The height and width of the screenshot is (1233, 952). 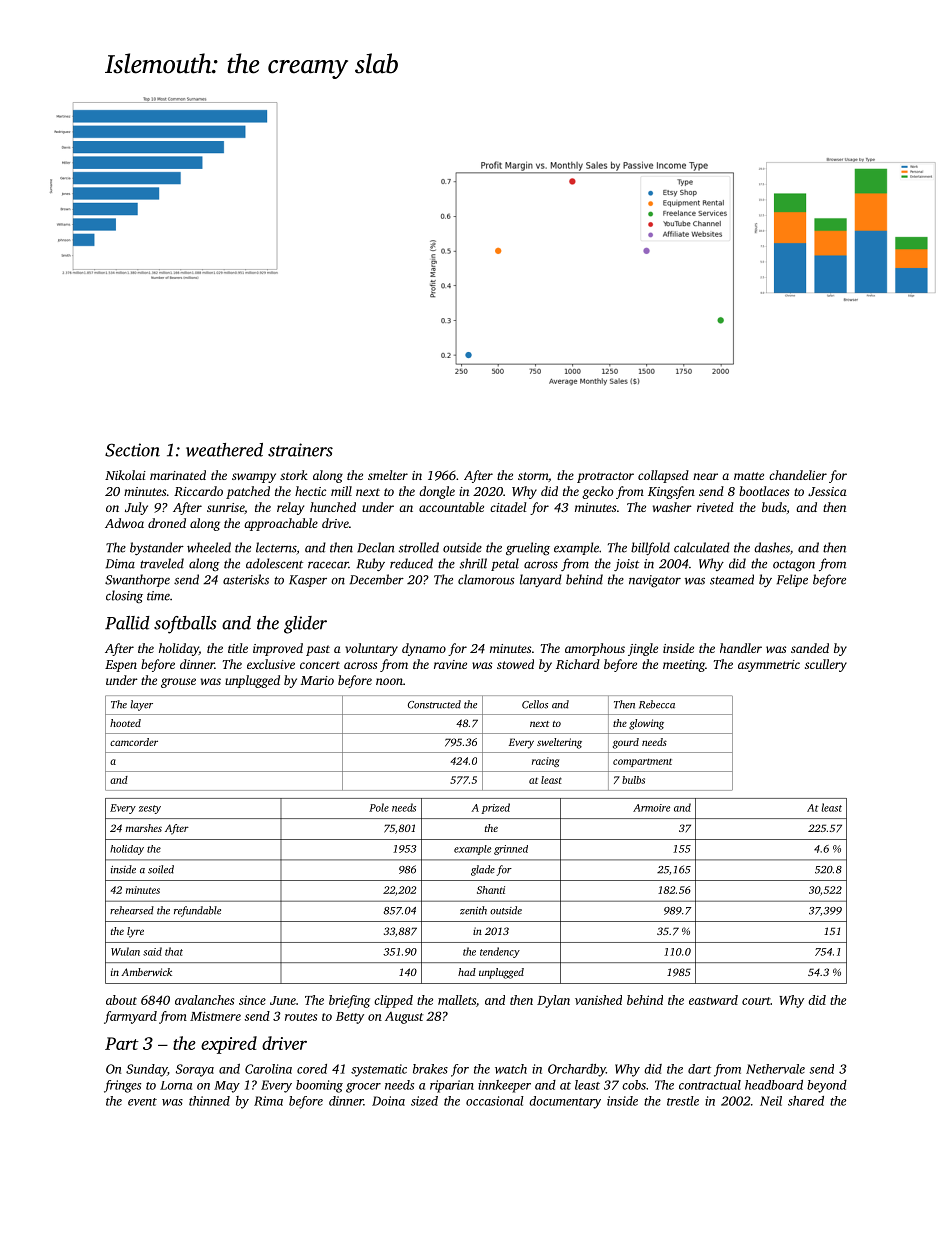 I want to click on chandelier, so click(x=798, y=475).
